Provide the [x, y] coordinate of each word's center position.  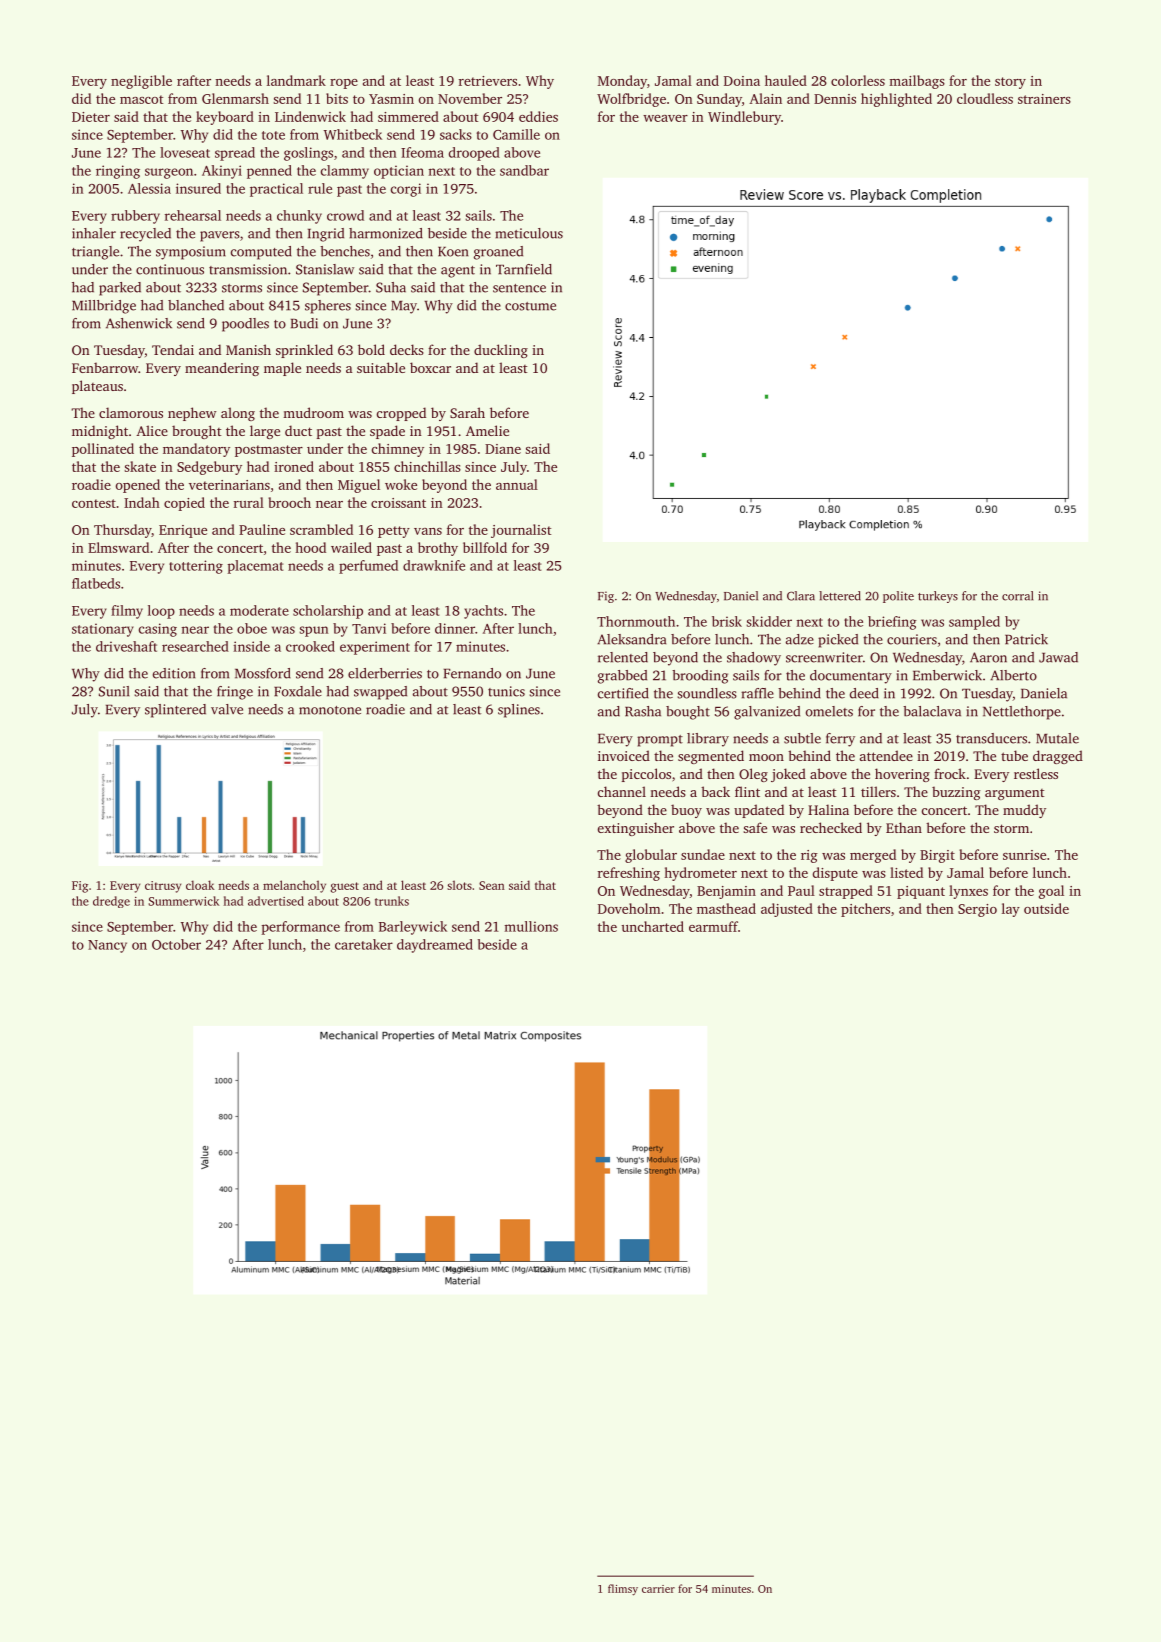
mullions [531, 926]
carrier [658, 1589]
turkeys [938, 597]
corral [1017, 596]
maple [282, 369]
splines [519, 711]
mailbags [917, 82]
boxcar [430, 367]
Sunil [114, 691]
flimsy [623, 1590]
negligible [141, 82]
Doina [742, 81]
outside [1046, 908]
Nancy [107, 946]
